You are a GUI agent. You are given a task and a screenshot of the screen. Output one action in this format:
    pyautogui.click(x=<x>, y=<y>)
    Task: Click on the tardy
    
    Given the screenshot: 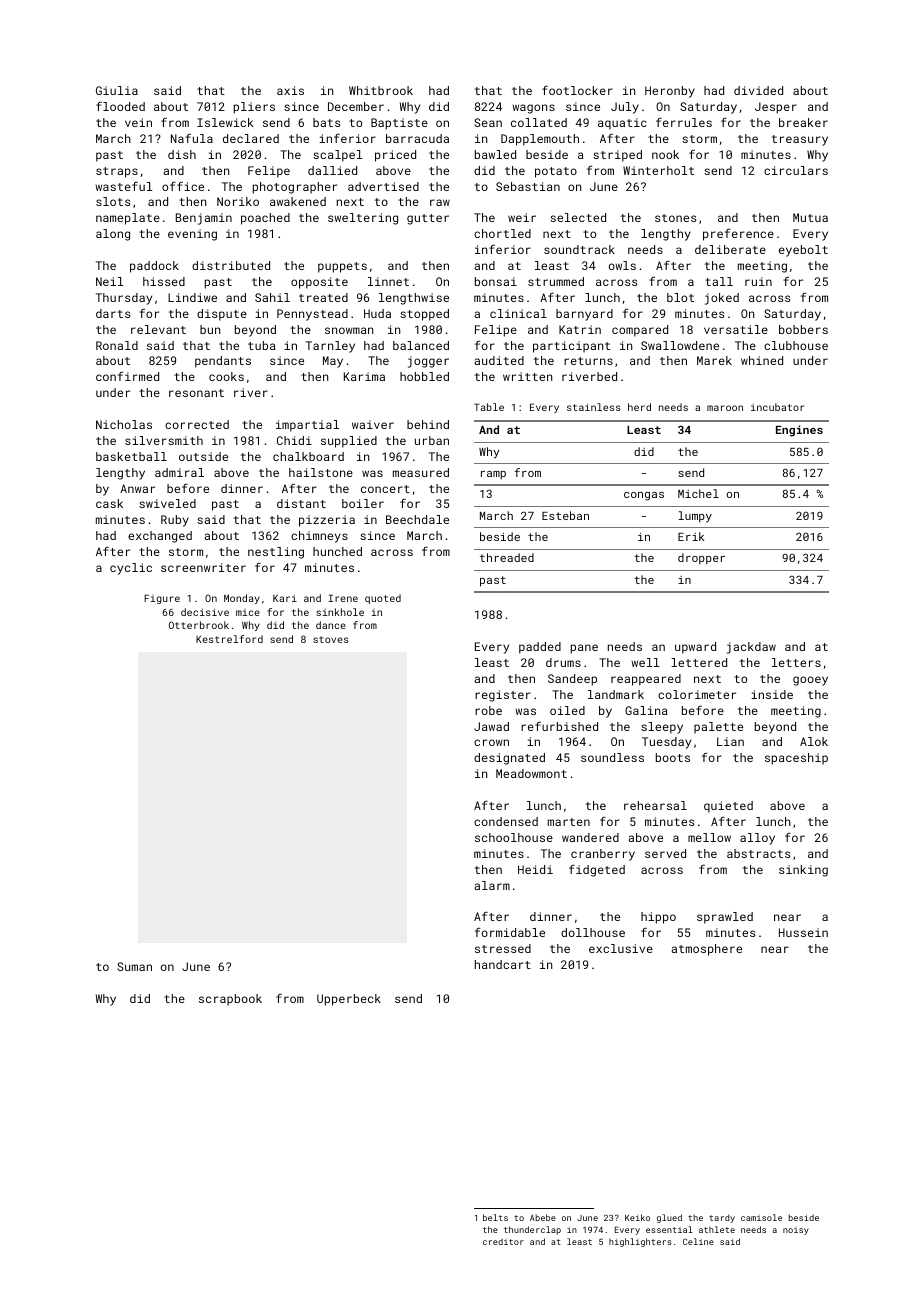 What is the action you would take?
    pyautogui.click(x=722, y=1218)
